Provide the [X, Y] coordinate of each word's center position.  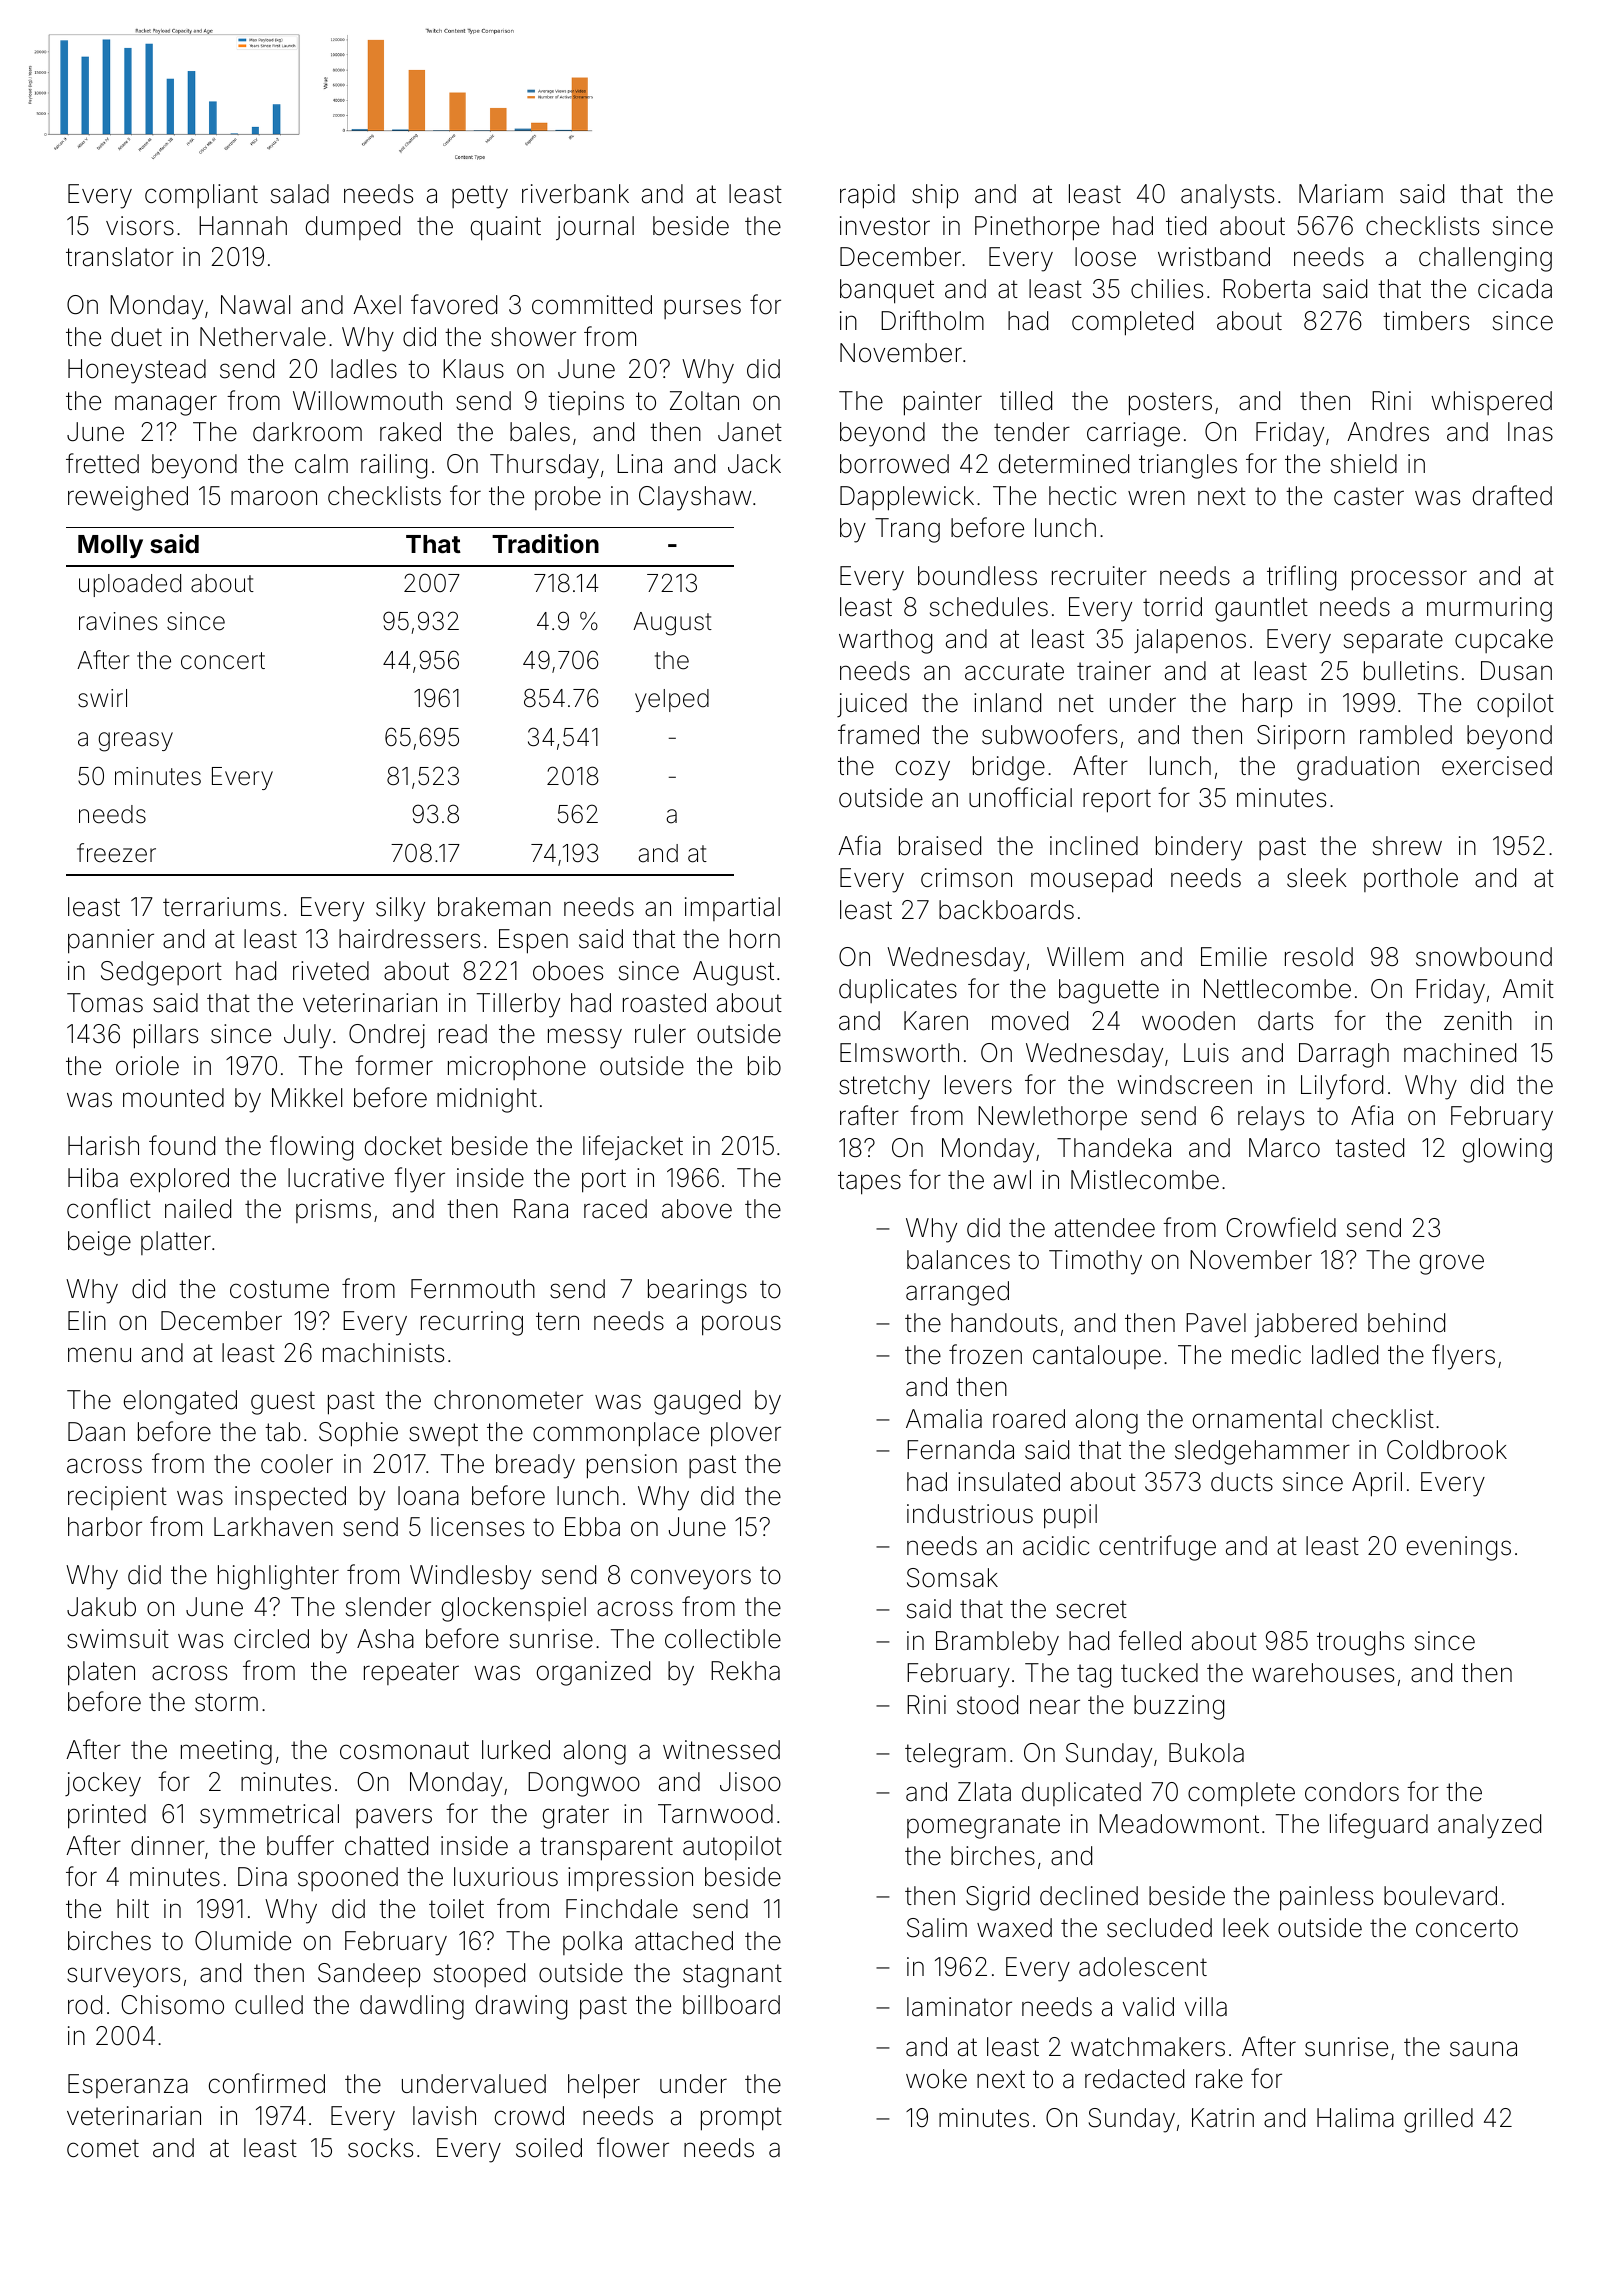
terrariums [221, 907]
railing [394, 466]
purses [702, 309]
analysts [1227, 196]
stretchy [884, 1087]
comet [103, 2148]
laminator [959, 2007]
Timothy [1095, 1262]
